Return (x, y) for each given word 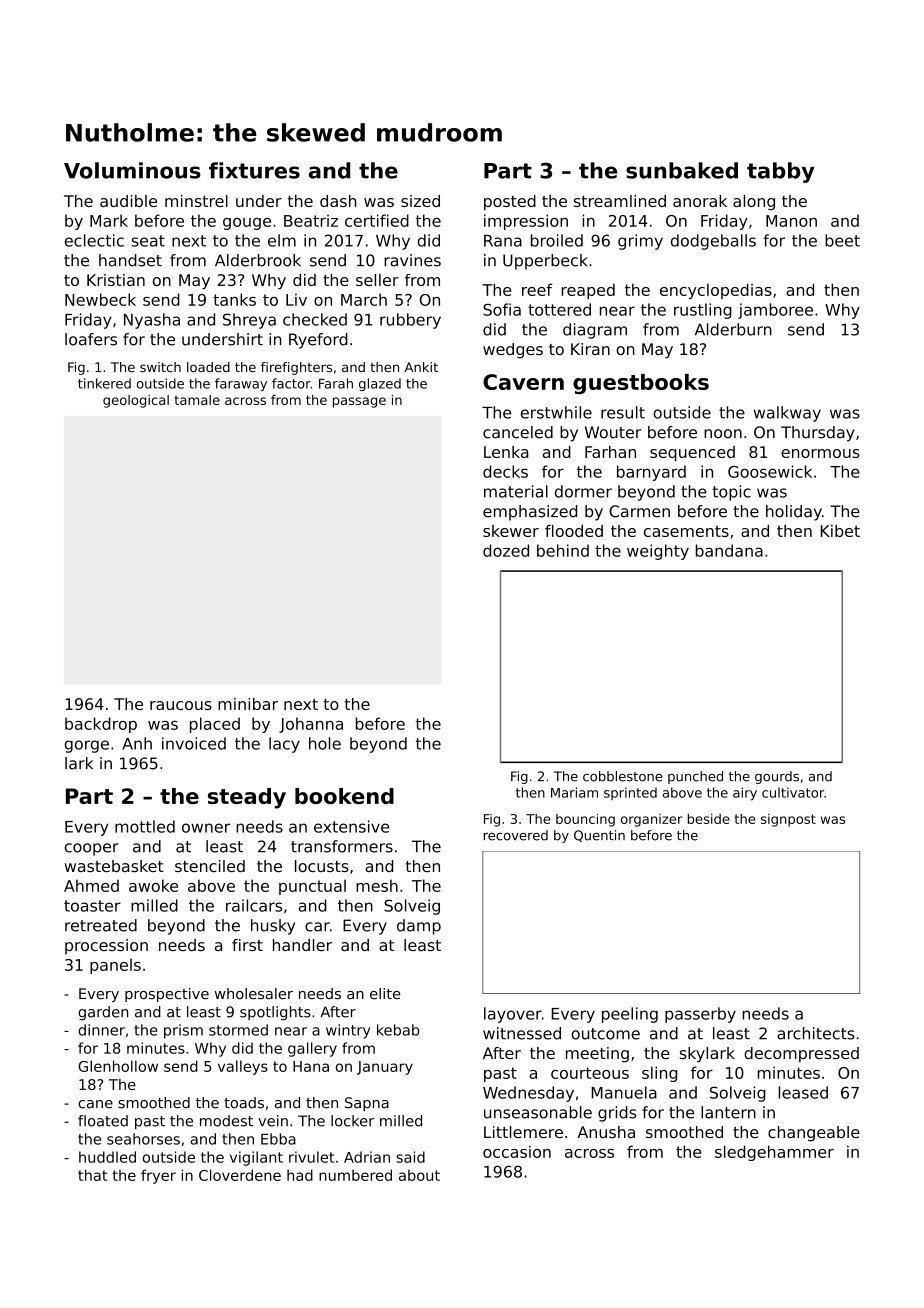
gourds (777, 777)
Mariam (574, 792)
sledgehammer (774, 1153)
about (419, 1175)
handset (130, 260)
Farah (336, 383)
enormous (820, 453)
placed (215, 725)
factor (291, 383)
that (92, 1175)
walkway (787, 414)
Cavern (523, 382)
